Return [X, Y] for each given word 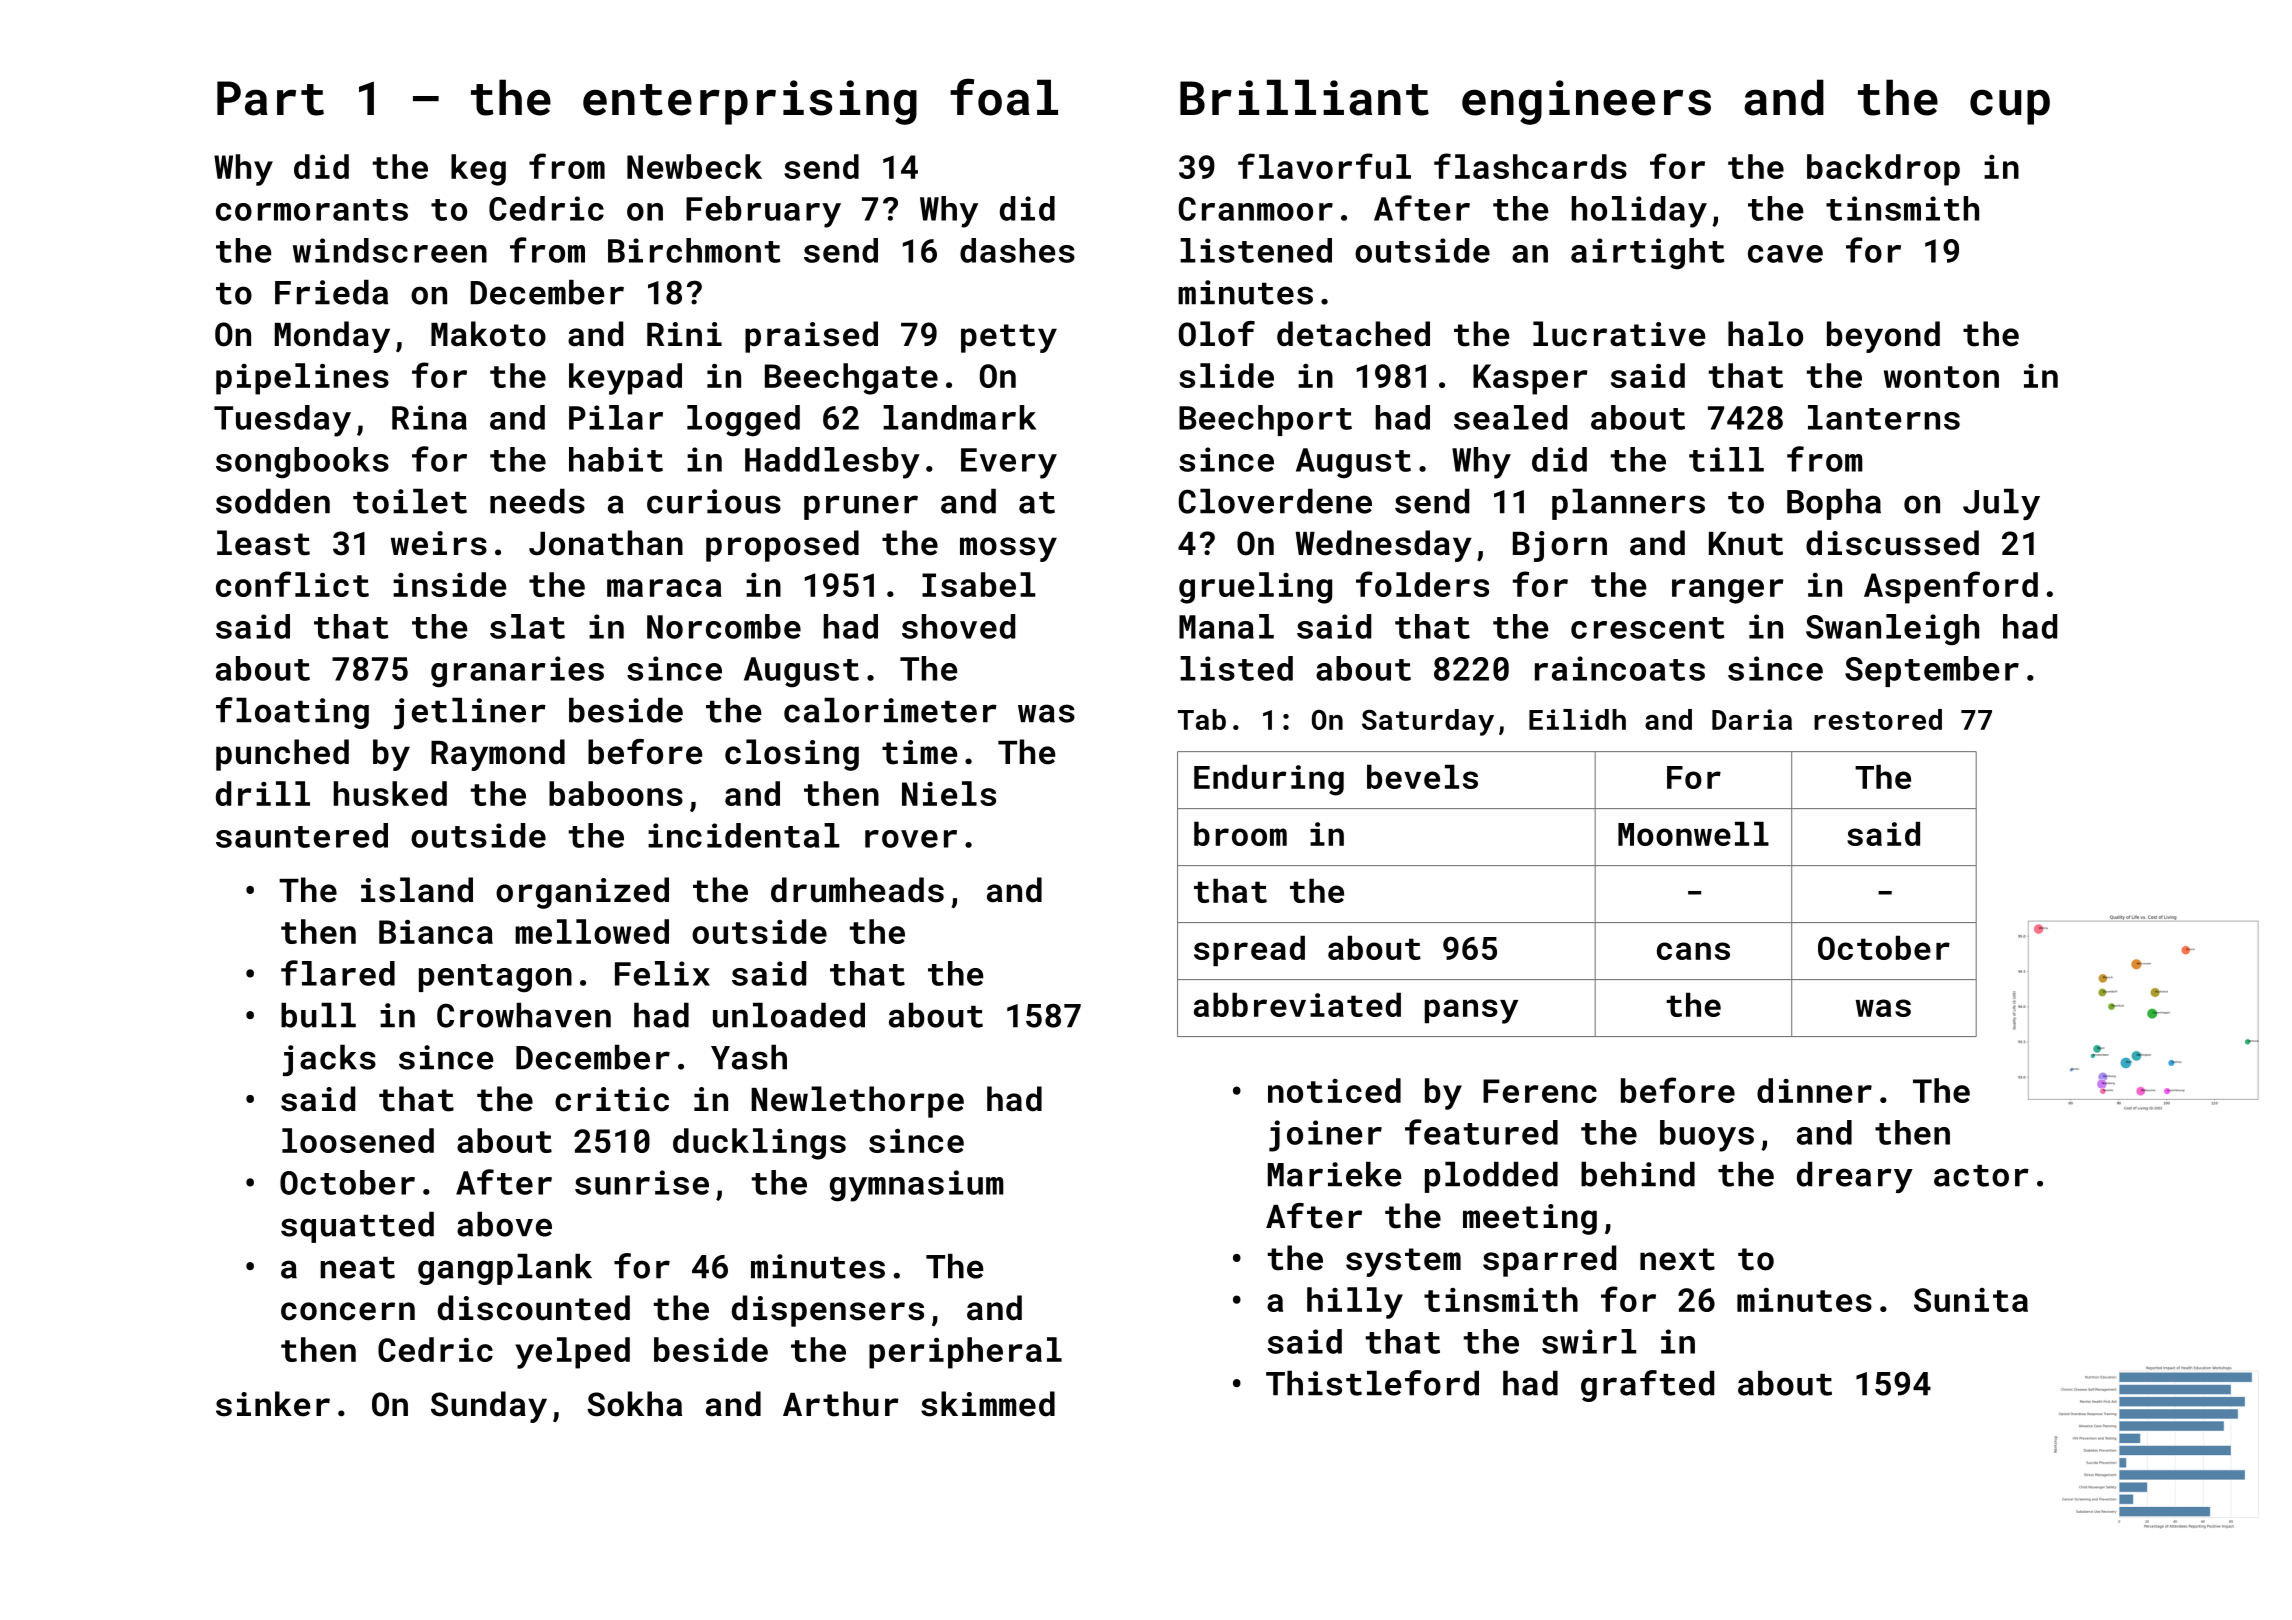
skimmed [988, 1404]
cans [1693, 951]
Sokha [634, 1404]
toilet [410, 501]
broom [1240, 834]
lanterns [1884, 417]
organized [582, 893]
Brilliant [1304, 97]
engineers [1586, 102]
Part [270, 98]
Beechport [1265, 420]
